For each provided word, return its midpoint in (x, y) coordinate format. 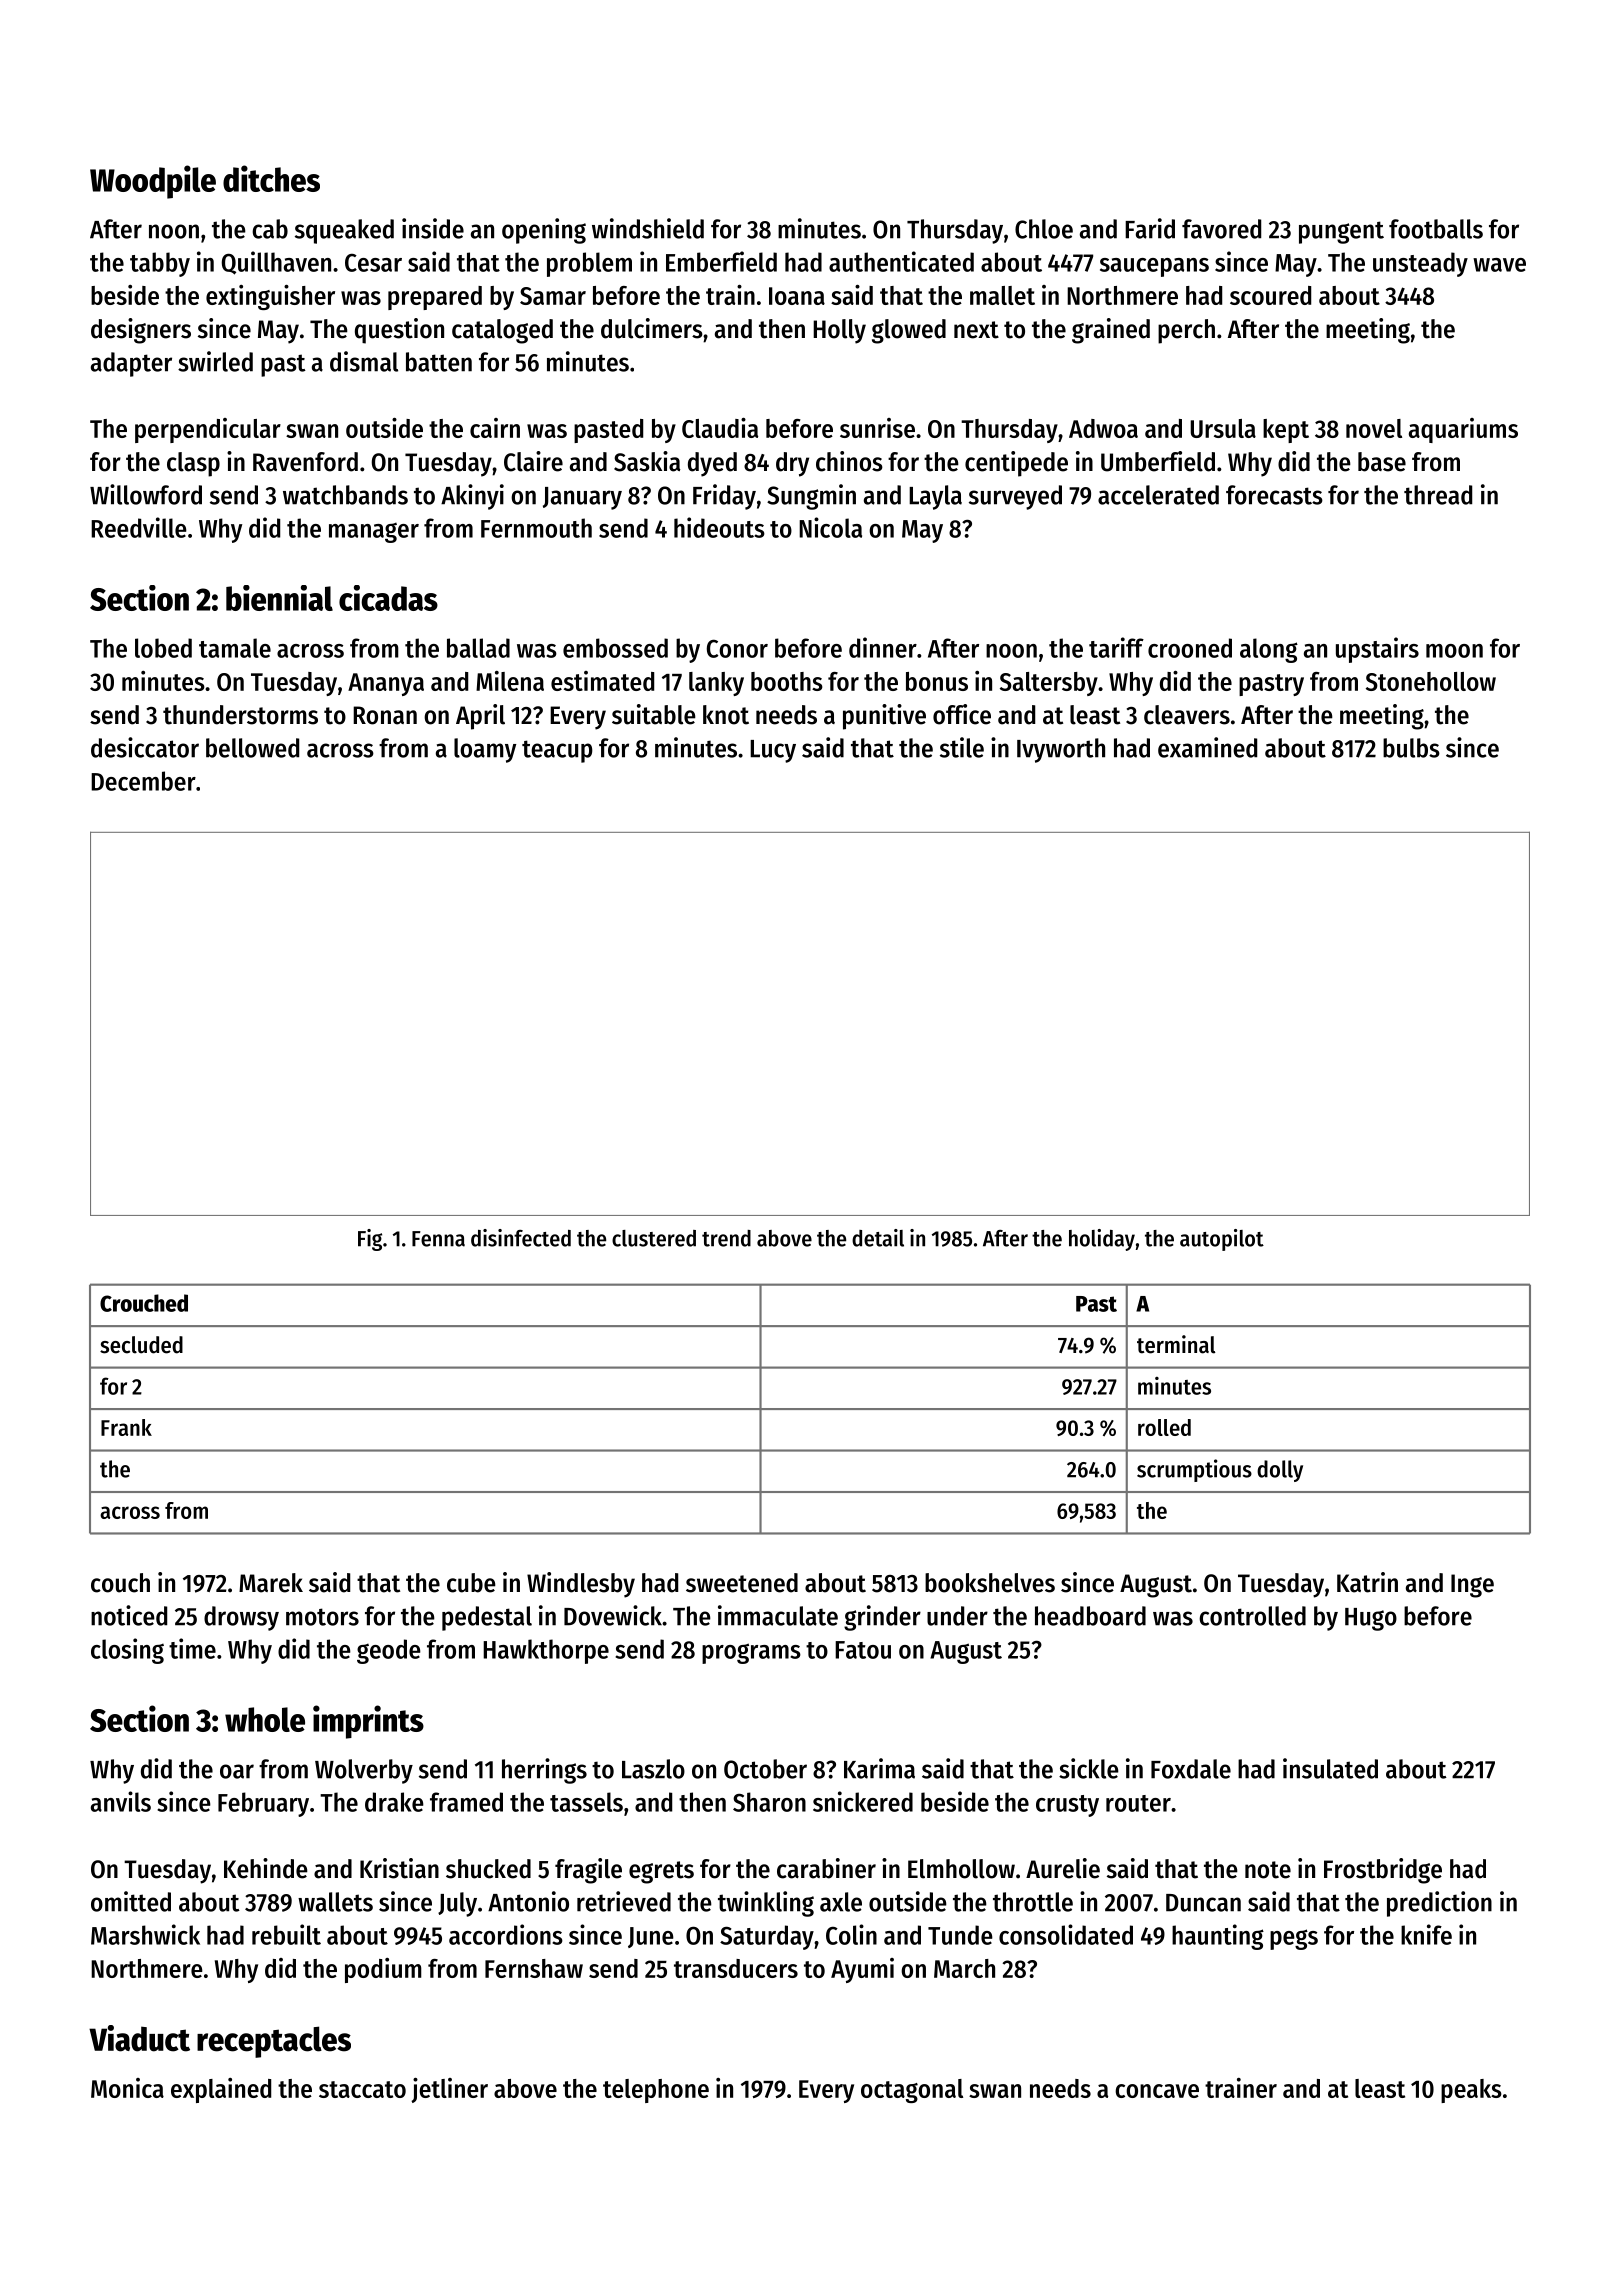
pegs (1294, 1939)
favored (1221, 229)
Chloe (1044, 229)
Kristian (399, 1868)
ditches (271, 178)
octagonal (912, 2091)
